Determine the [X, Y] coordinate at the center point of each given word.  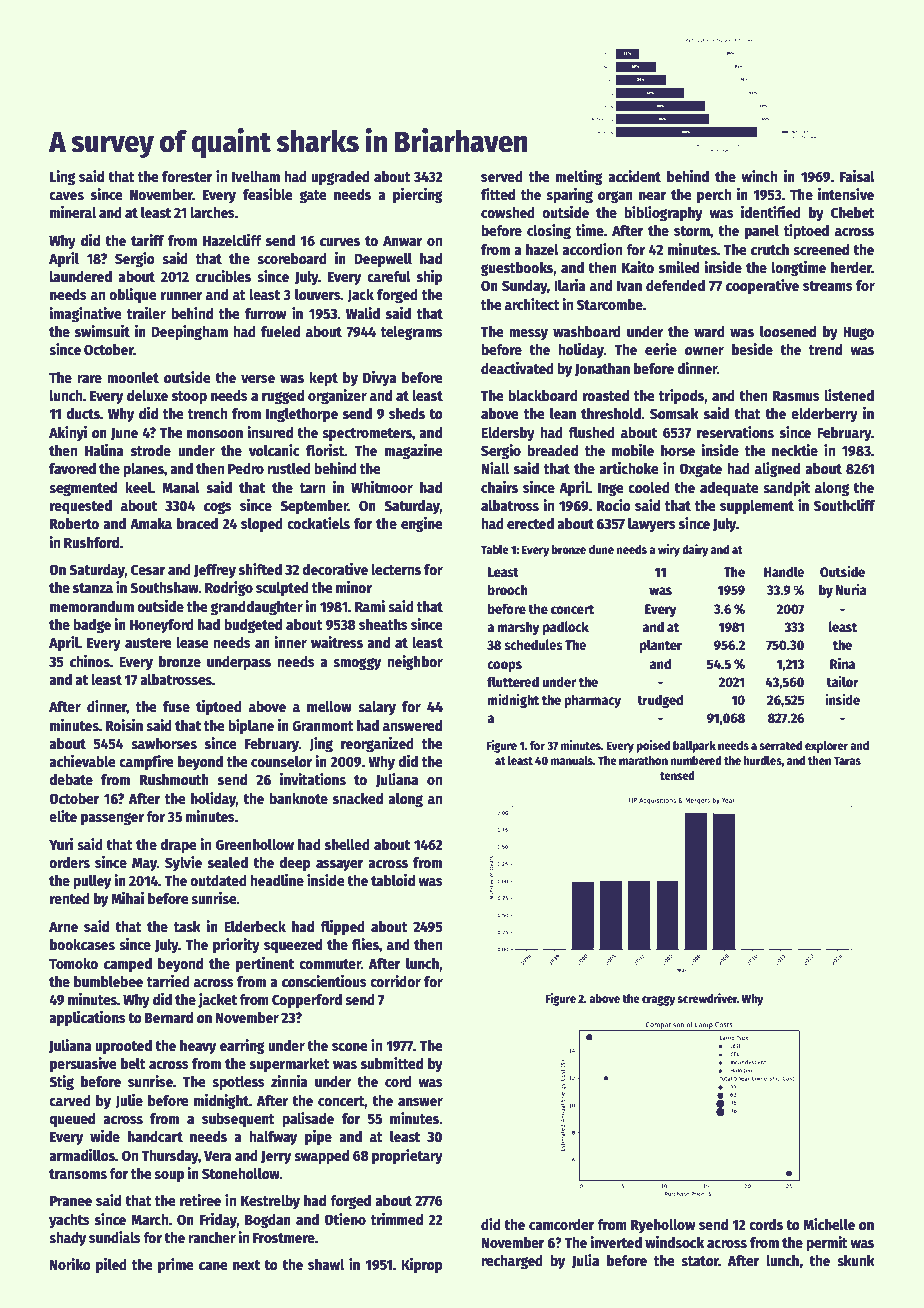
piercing [418, 196]
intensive [846, 194]
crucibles [223, 276]
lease [192, 642]
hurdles [762, 760]
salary [377, 708]
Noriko [70, 1264]
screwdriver [707, 998]
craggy [658, 1001]
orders [69, 862]
